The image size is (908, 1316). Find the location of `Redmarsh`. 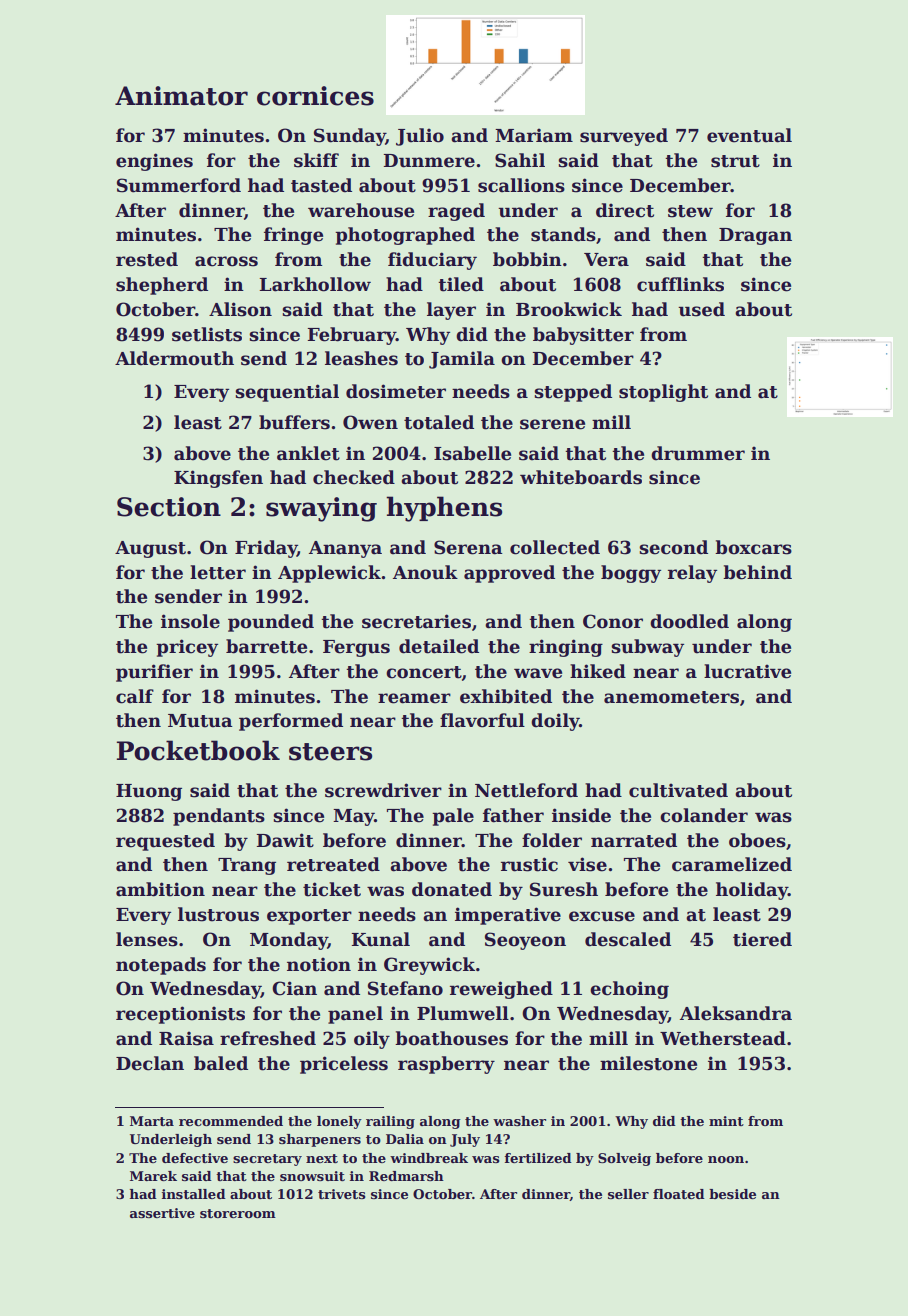

Redmarsh is located at coordinates (406, 1176).
